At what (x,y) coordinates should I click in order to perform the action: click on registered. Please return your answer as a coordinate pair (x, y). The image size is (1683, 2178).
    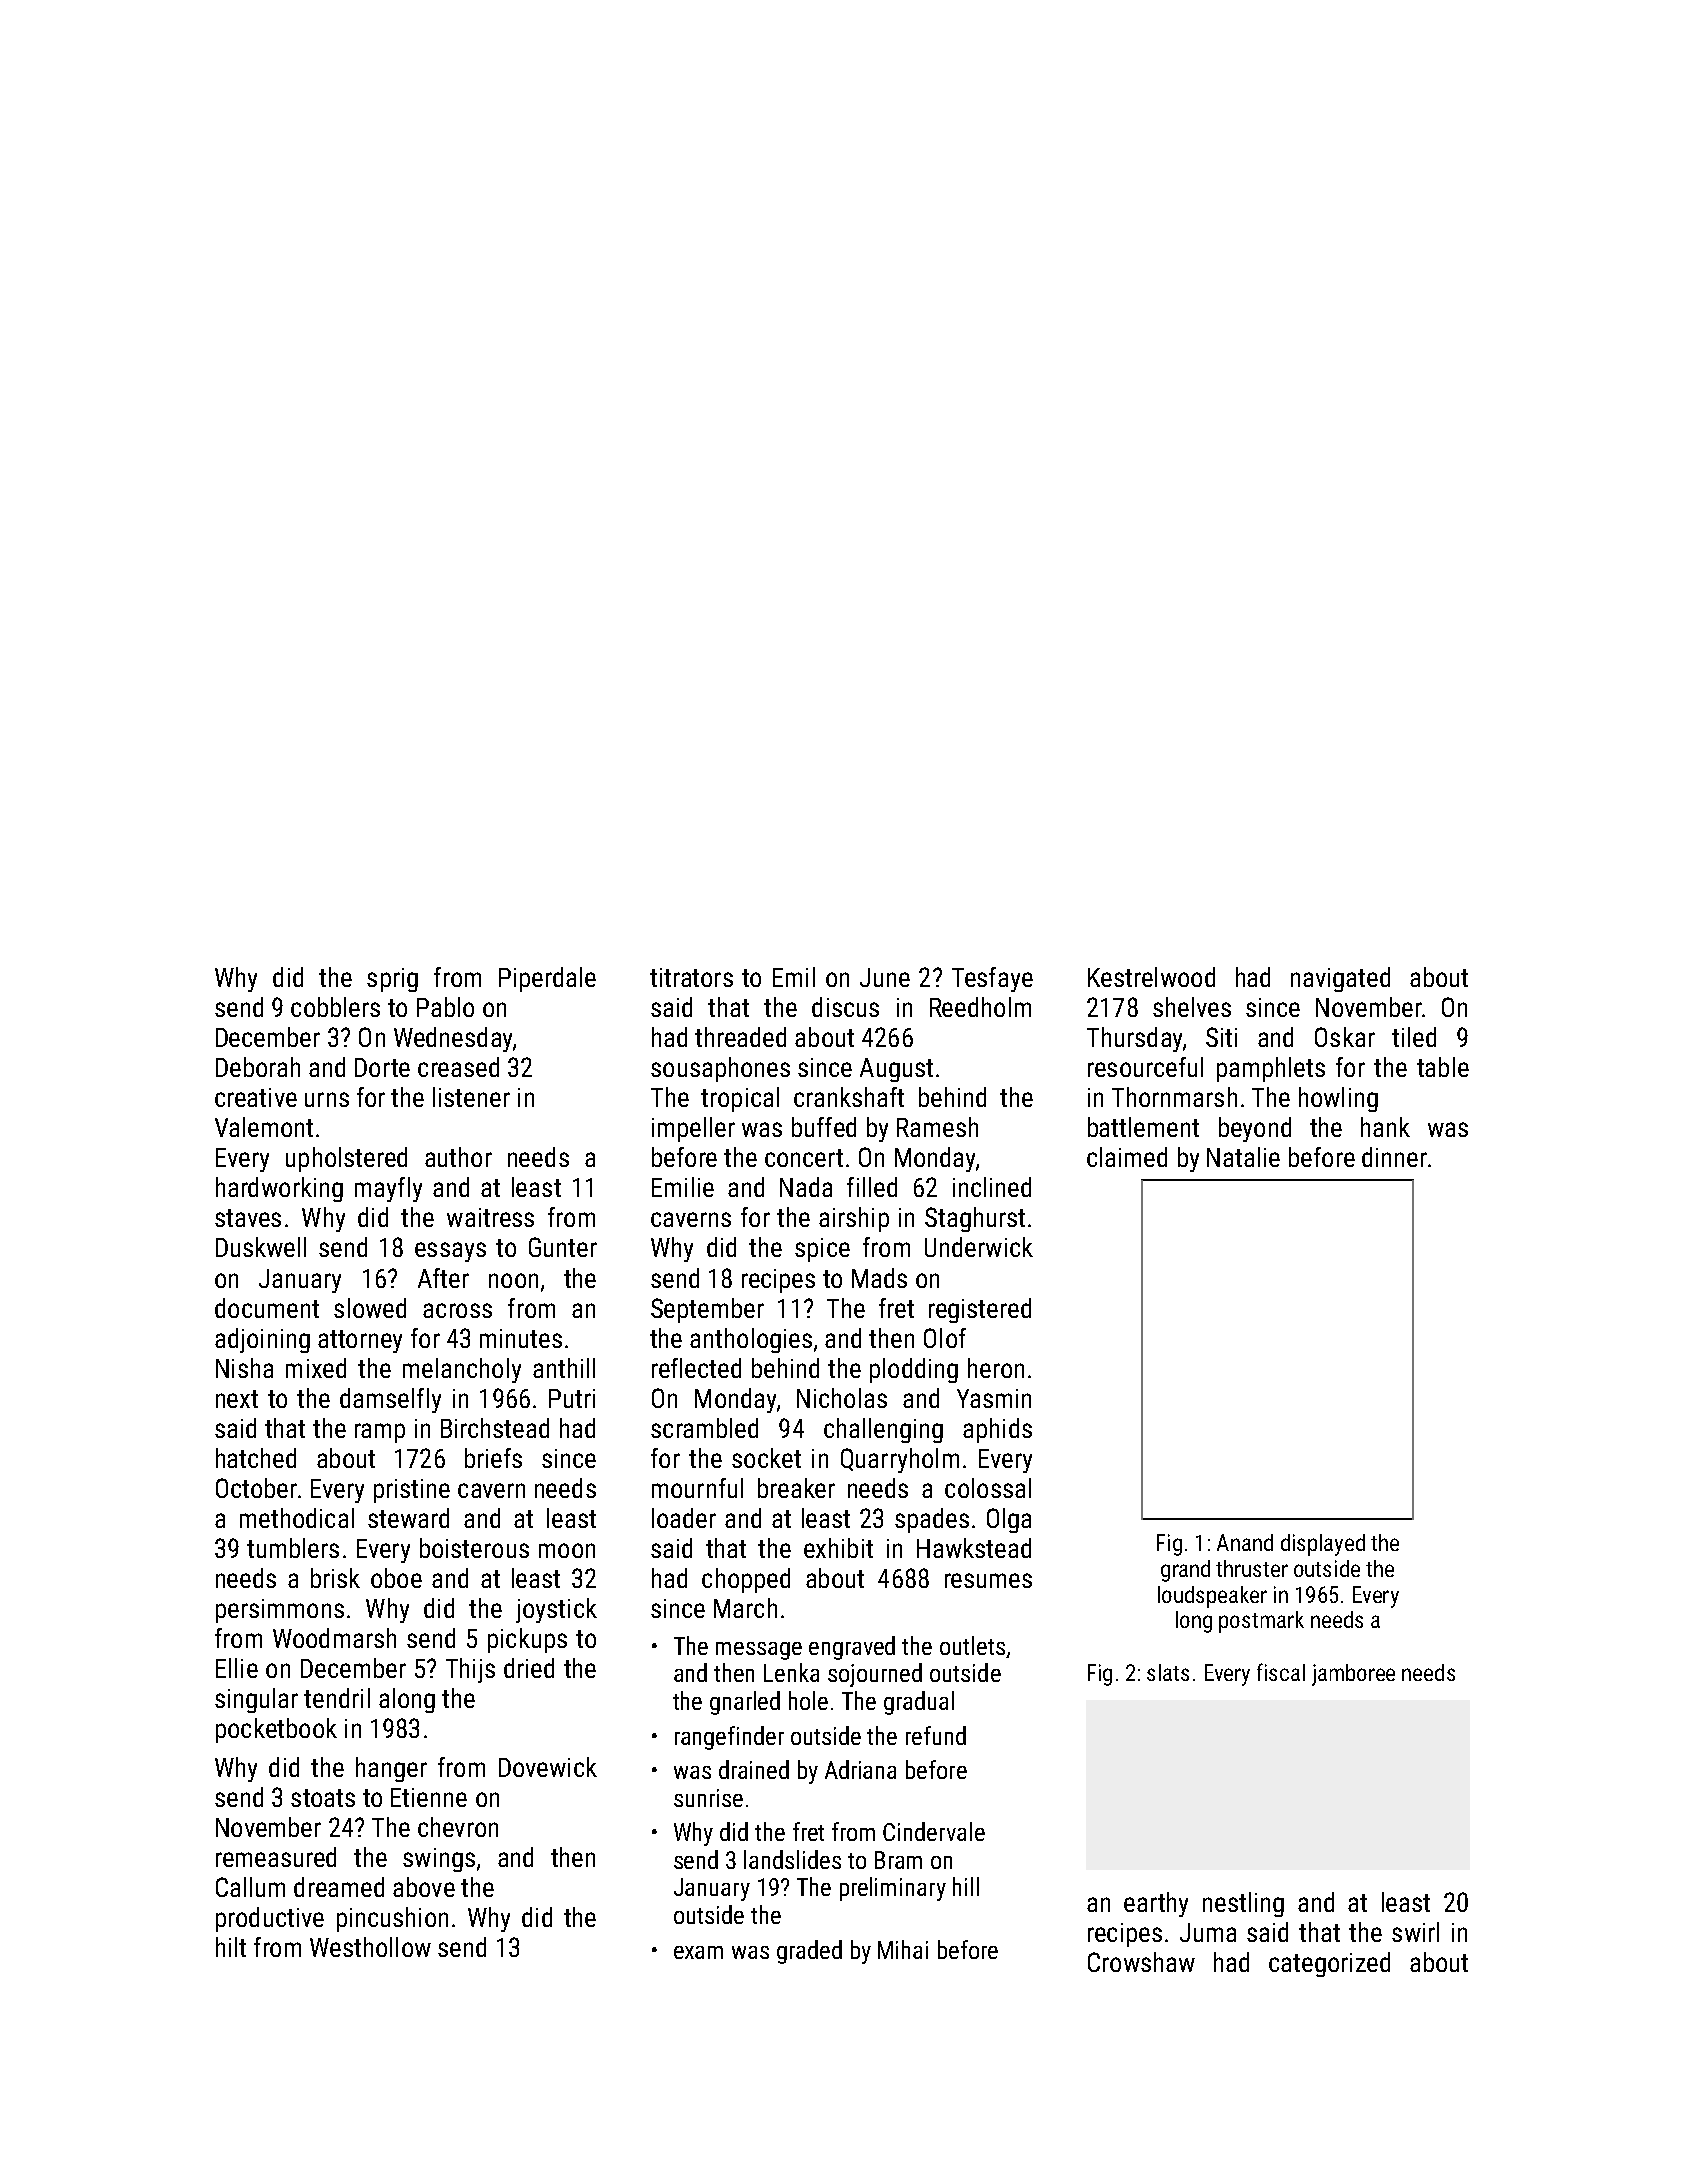
    Looking at the image, I should click on (980, 1310).
